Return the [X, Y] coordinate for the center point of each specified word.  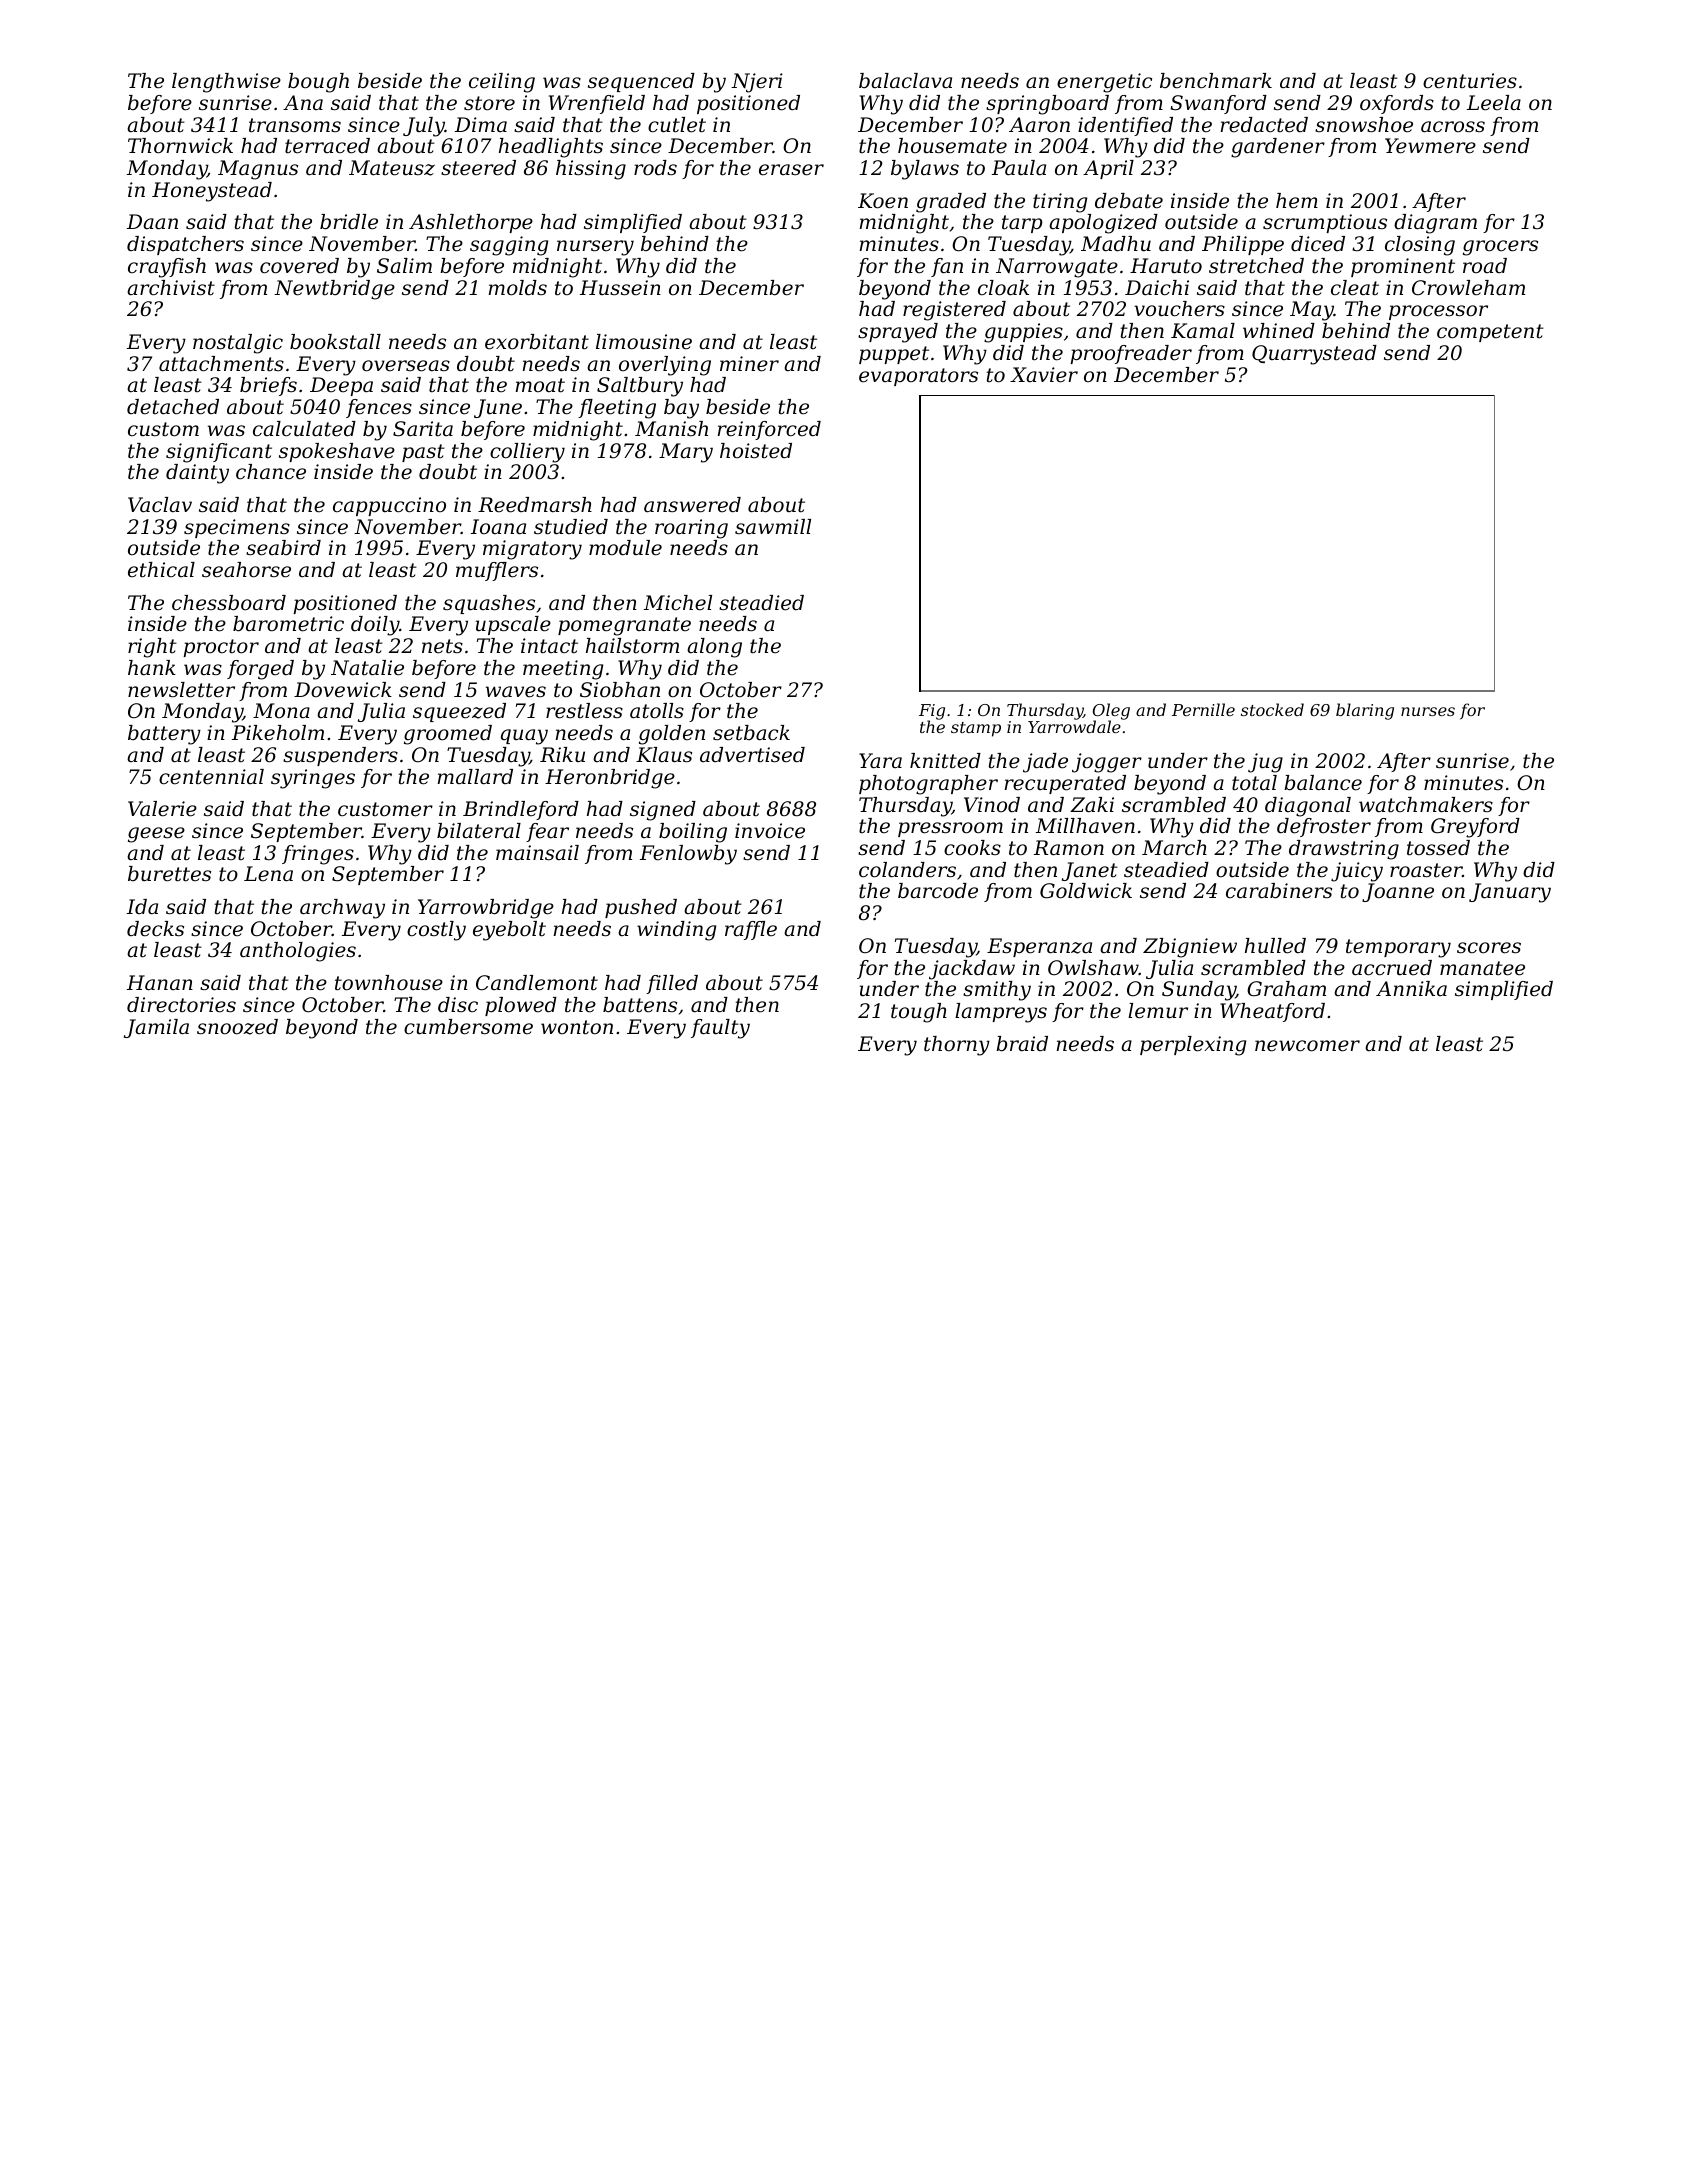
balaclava [905, 81]
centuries [1470, 81]
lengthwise [226, 83]
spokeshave [337, 452]
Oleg [1111, 712]
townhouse [389, 983]
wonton [577, 1027]
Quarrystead [1314, 355]
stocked [1272, 709]
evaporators [918, 377]
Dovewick [343, 690]
